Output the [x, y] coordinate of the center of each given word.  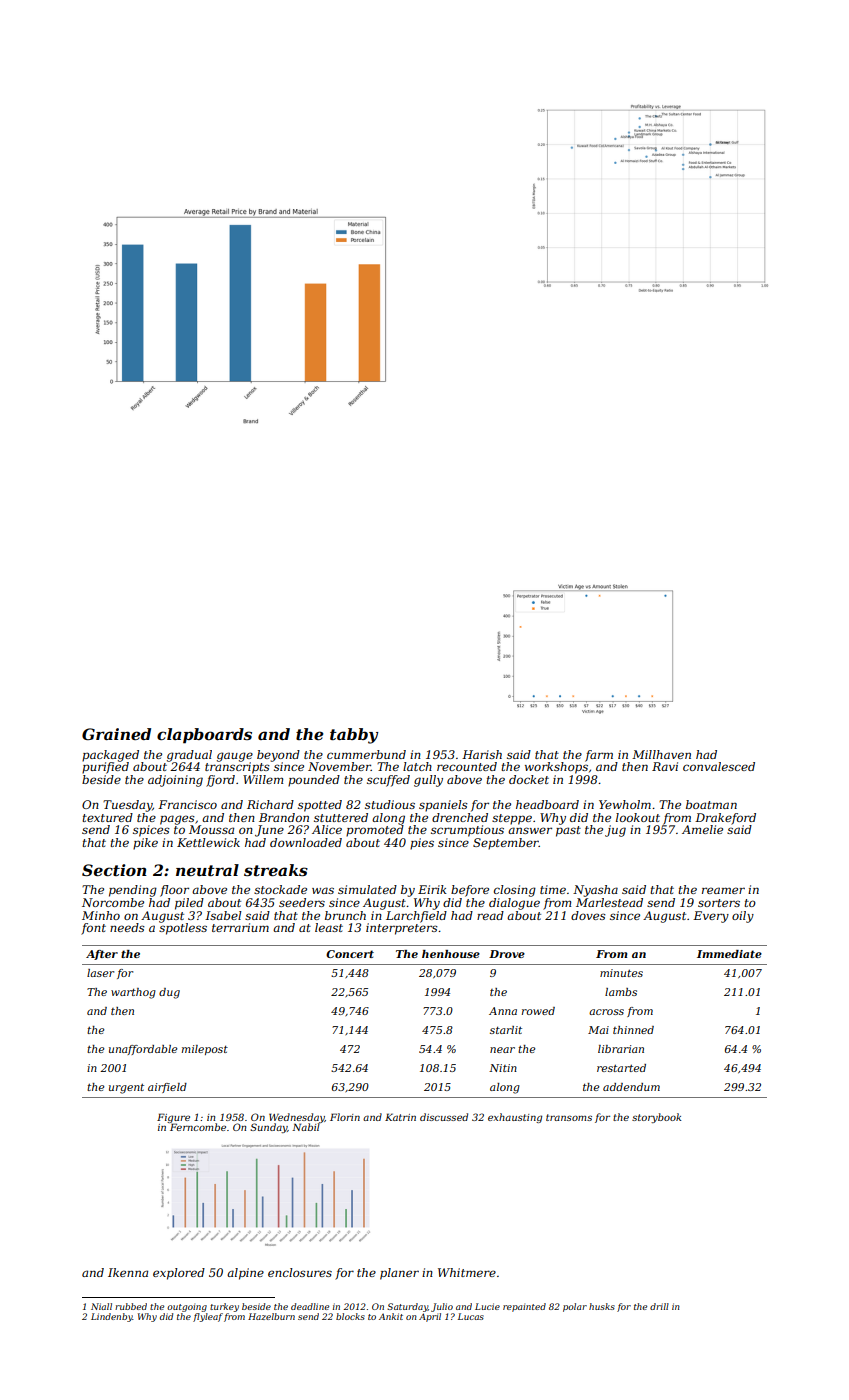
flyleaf [208, 1317]
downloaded [306, 842]
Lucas [471, 1316]
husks [602, 1306]
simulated [367, 889]
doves [588, 915]
